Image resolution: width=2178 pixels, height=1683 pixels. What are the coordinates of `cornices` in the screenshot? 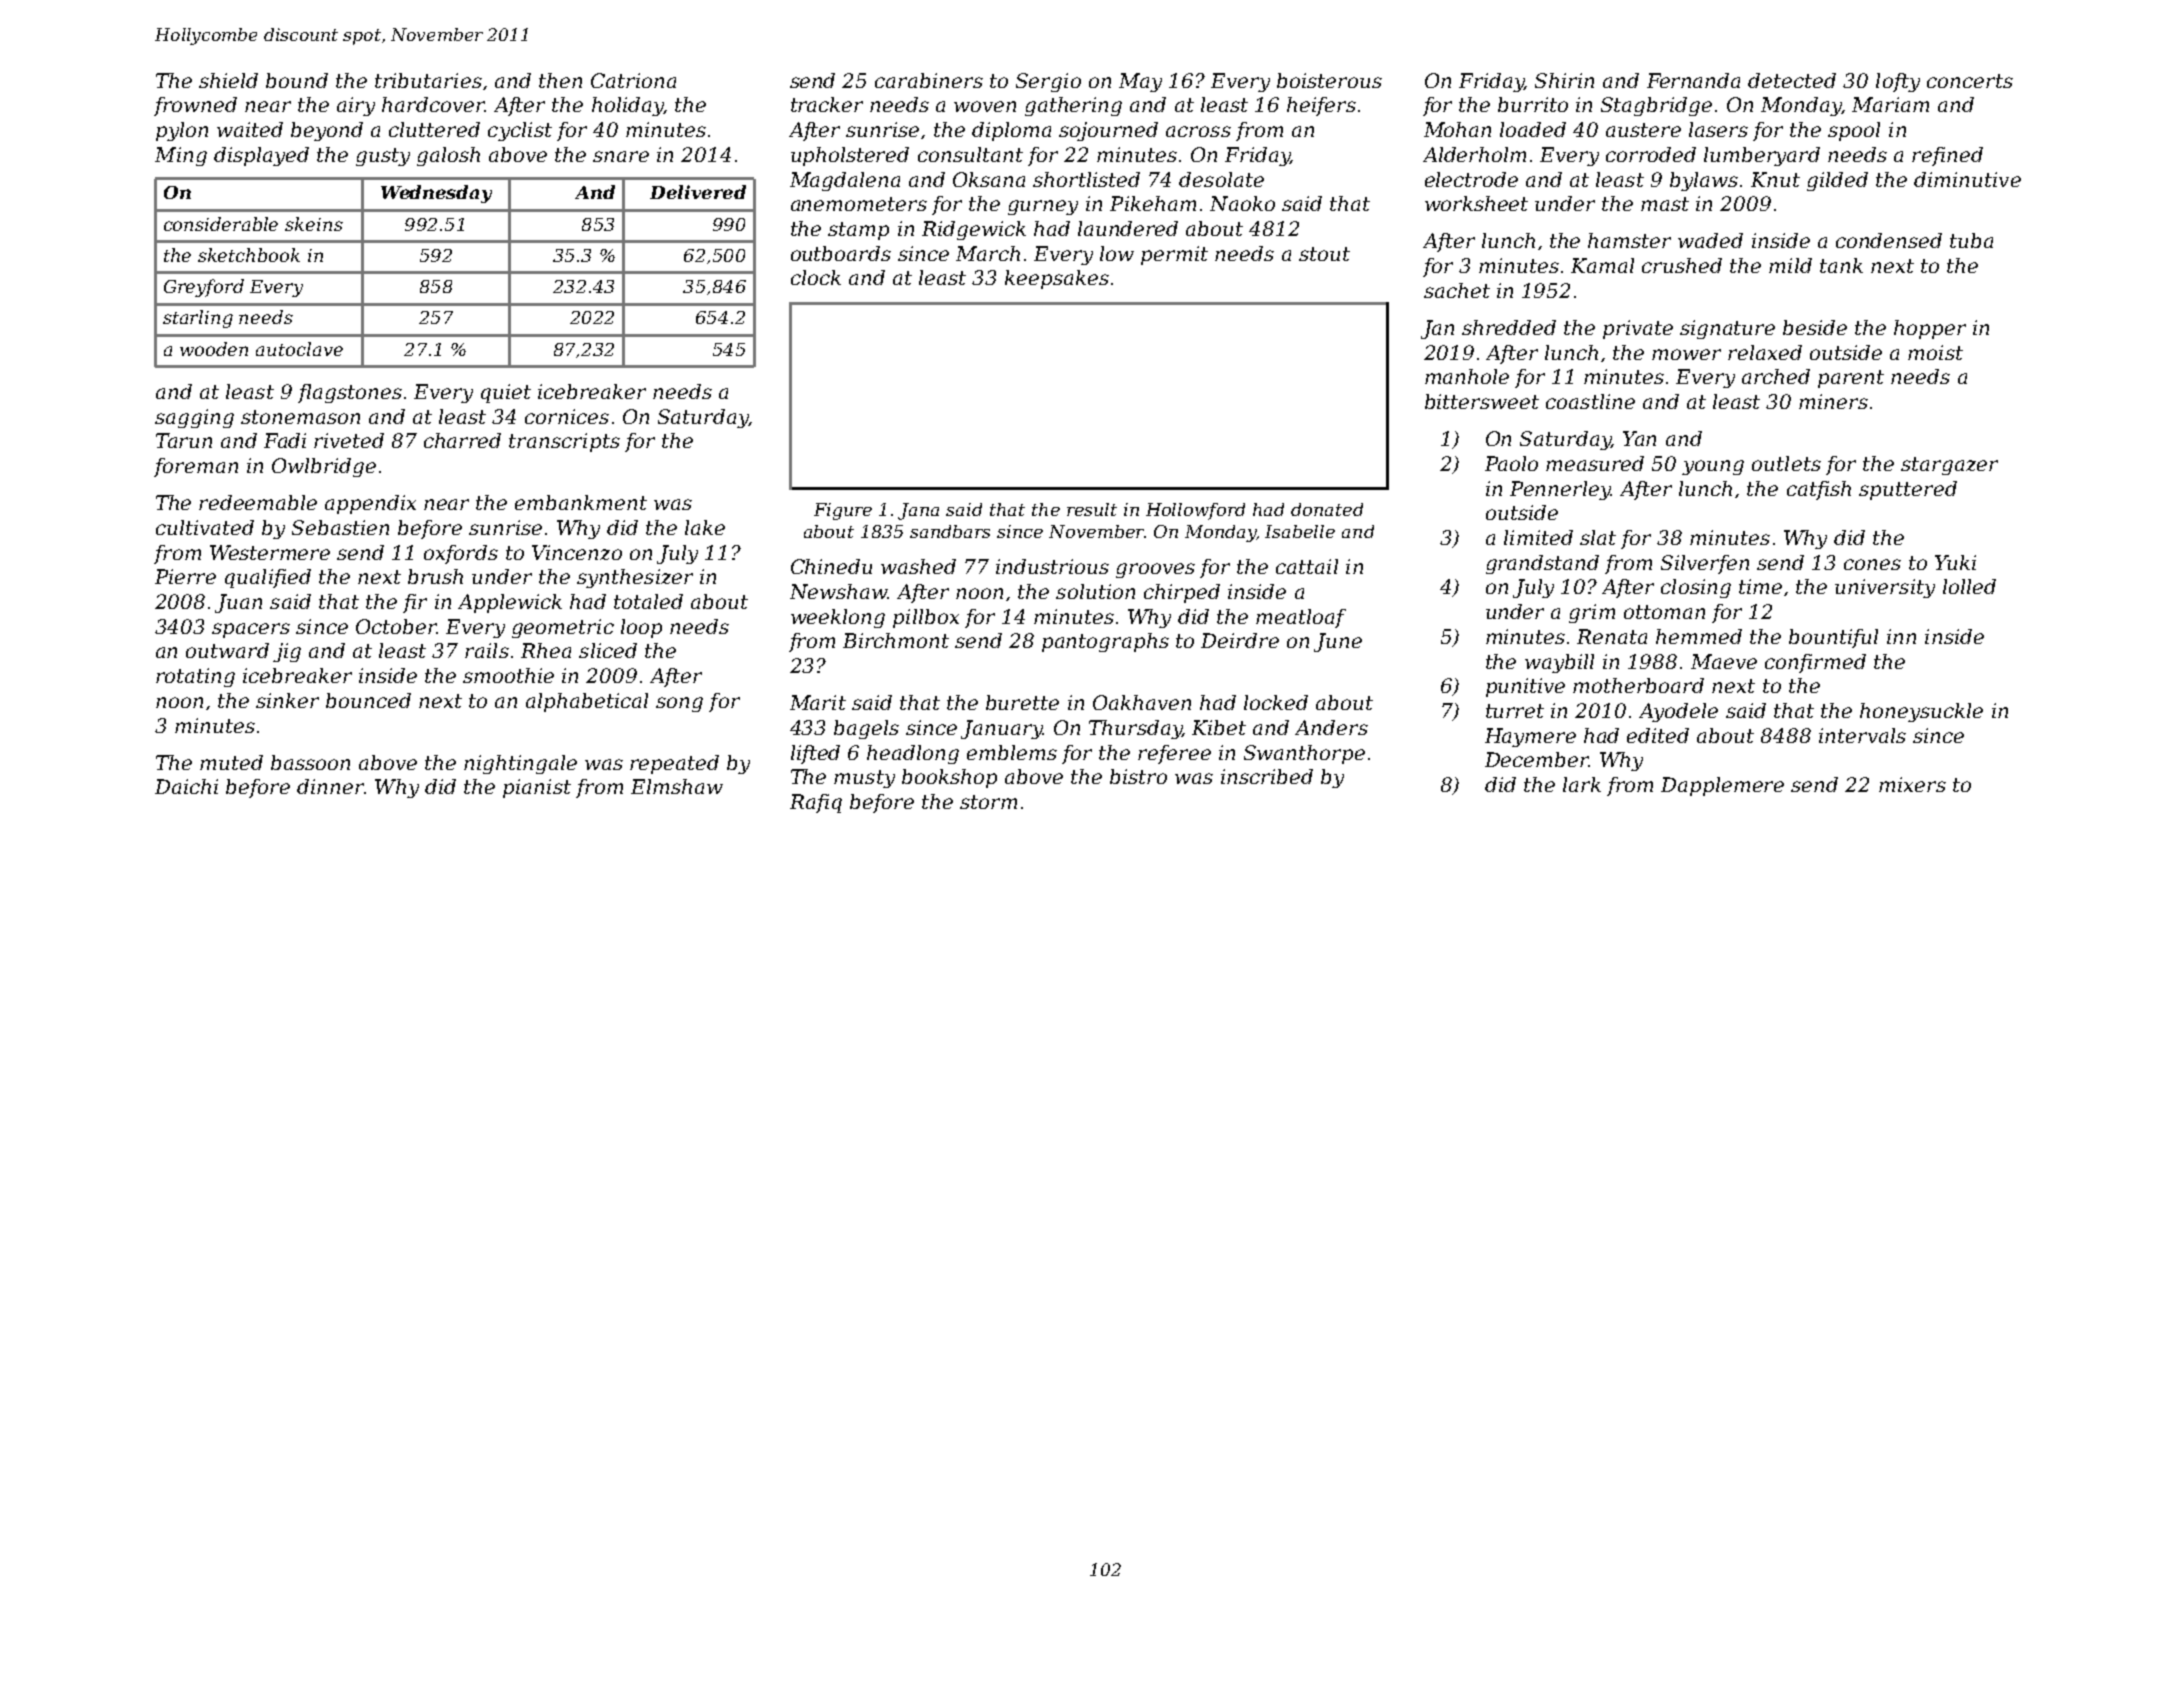 It's located at (567, 416).
